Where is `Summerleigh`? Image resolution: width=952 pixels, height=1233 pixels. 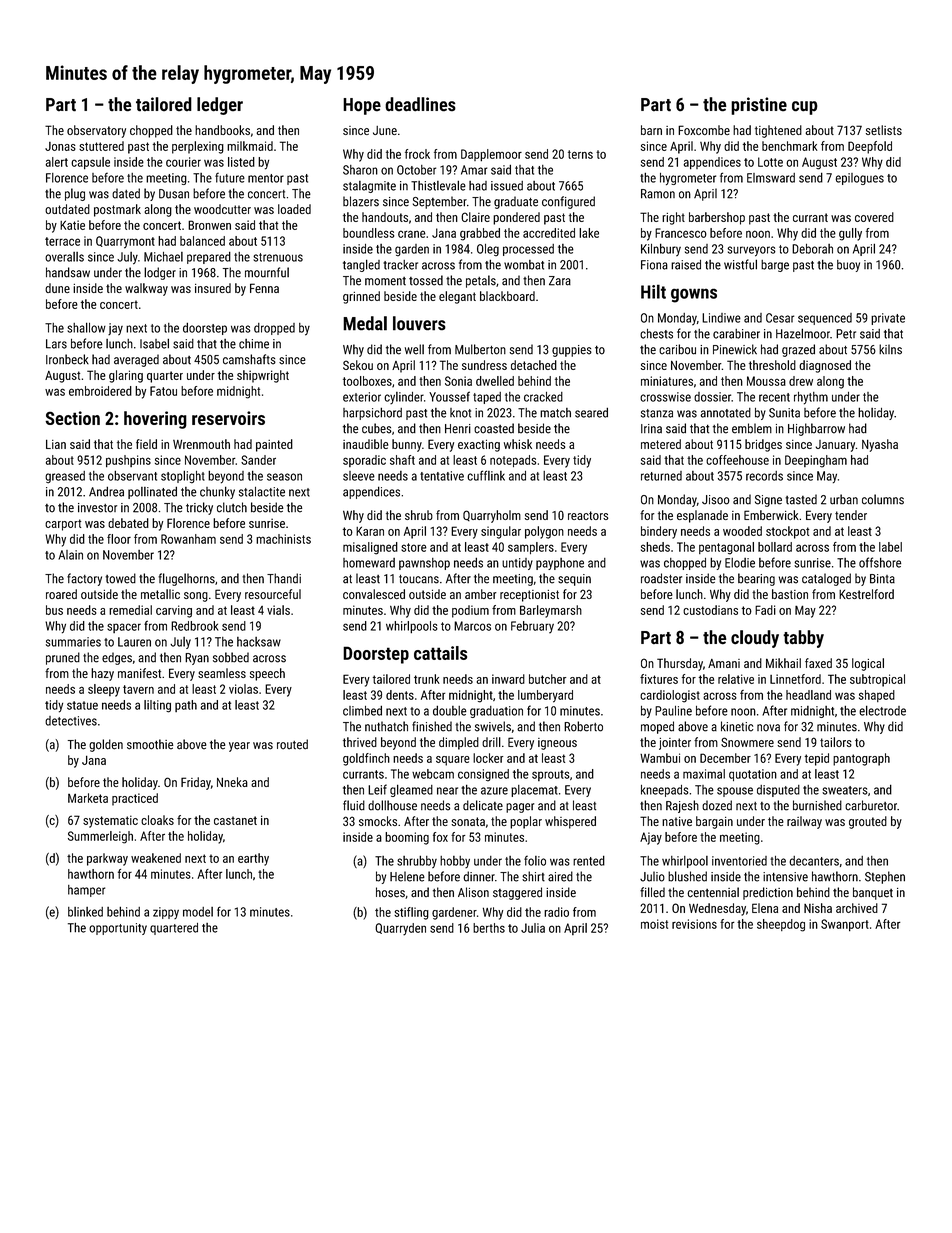 Summerleigh is located at coordinates (100, 837).
